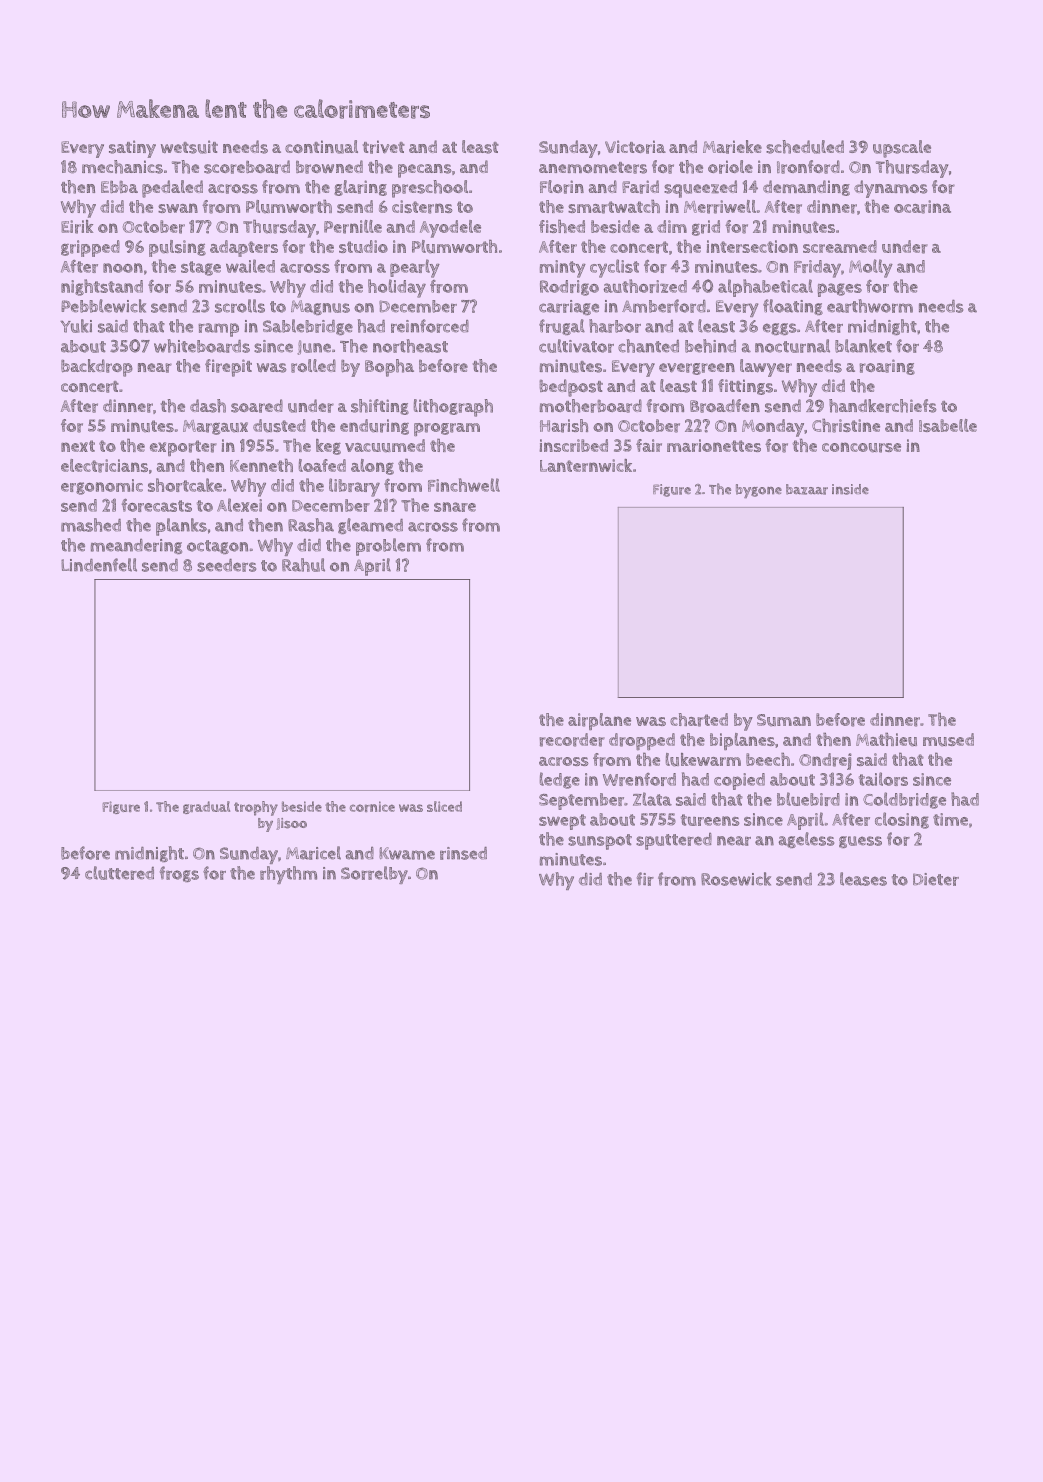  Describe the element at coordinates (206, 807) in the document. I see `gradual` at that location.
